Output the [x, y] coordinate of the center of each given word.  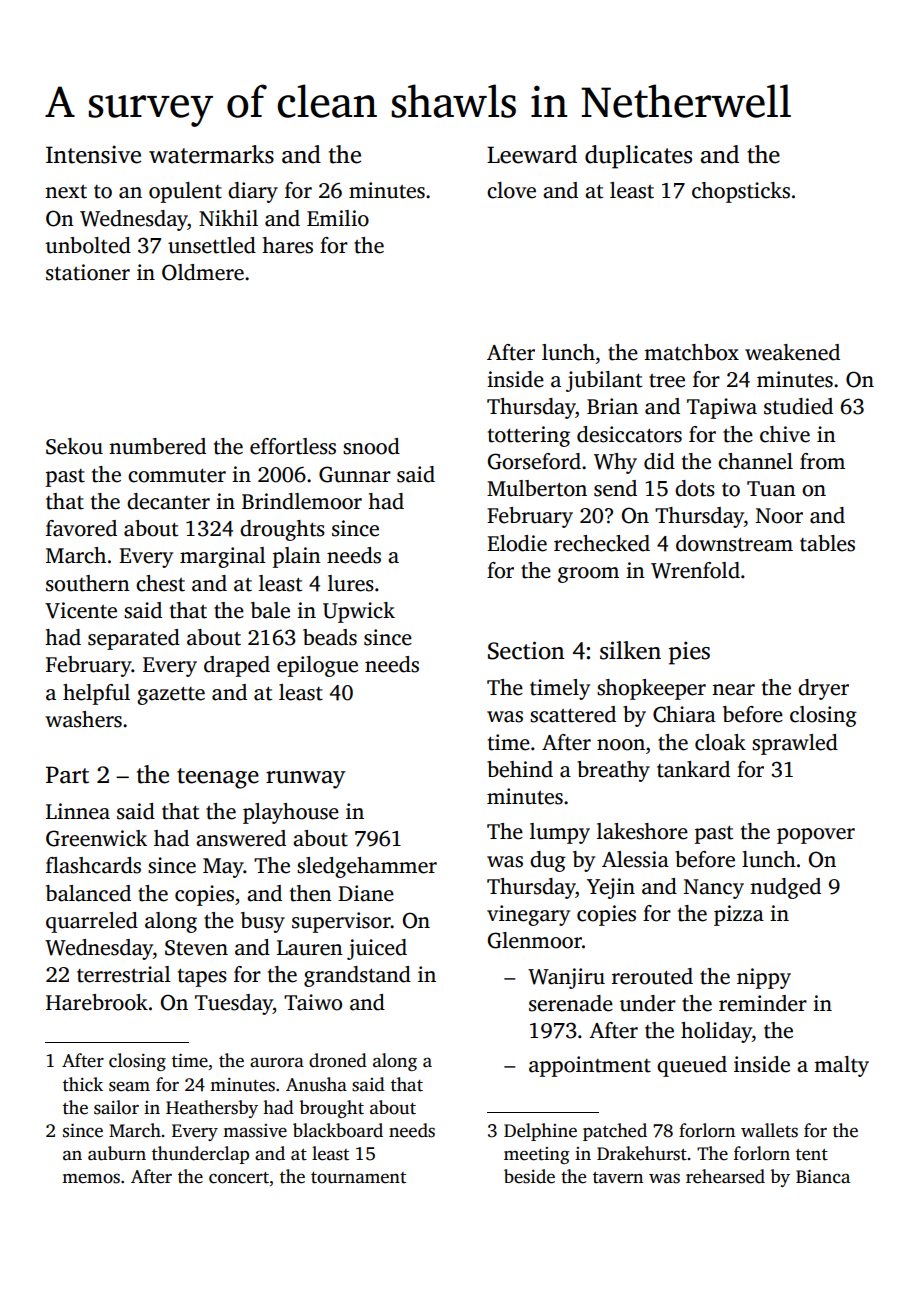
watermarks [211, 154]
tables [827, 543]
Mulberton [537, 488]
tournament [358, 1178]
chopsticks [741, 192]
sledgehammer [367, 867]
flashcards [93, 865]
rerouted [652, 976]
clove [511, 190]
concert [239, 1178]
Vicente [81, 610]
